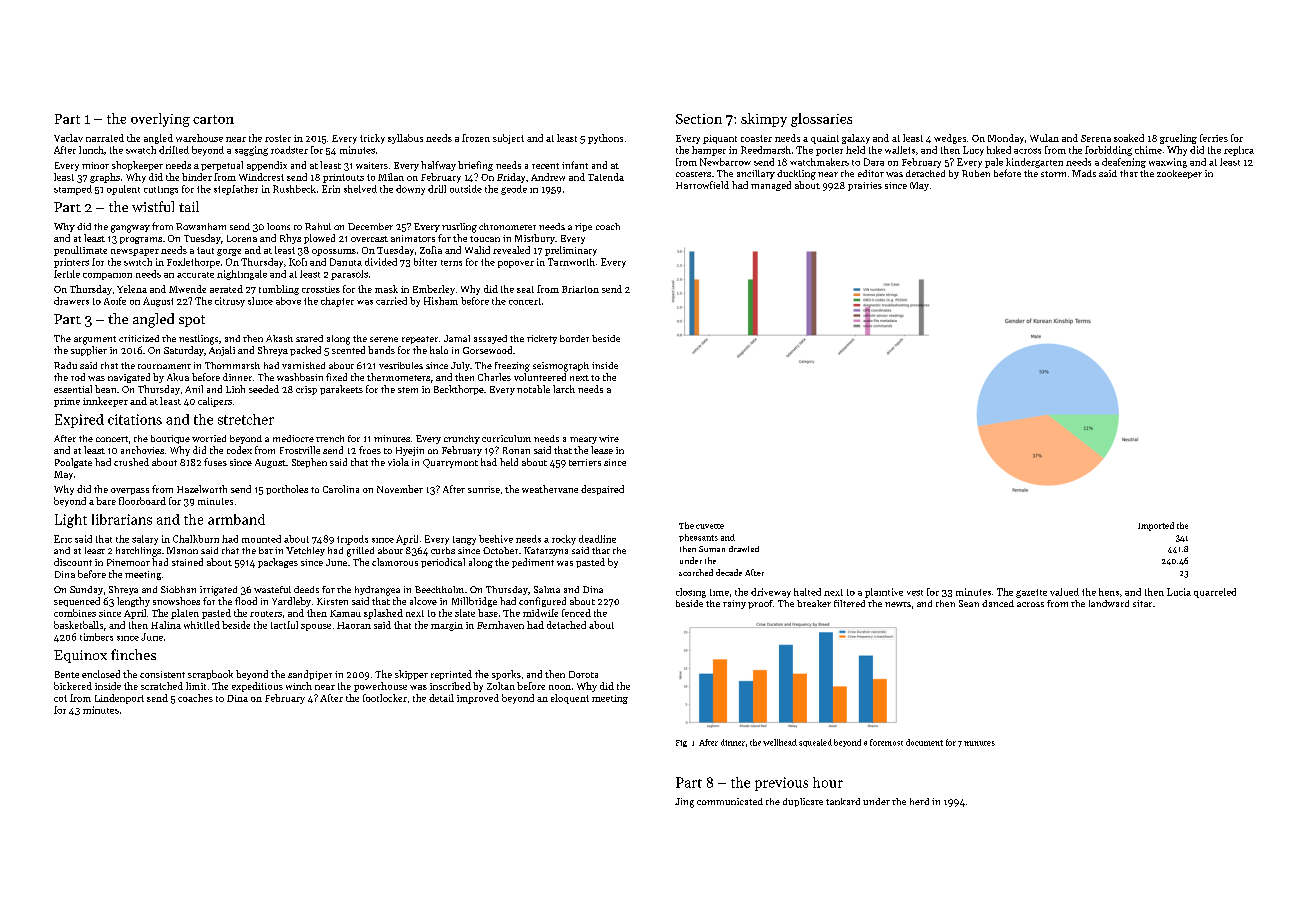 Image resolution: width=1308 pixels, height=924 pixels. I want to click on spouse, so click(316, 627).
